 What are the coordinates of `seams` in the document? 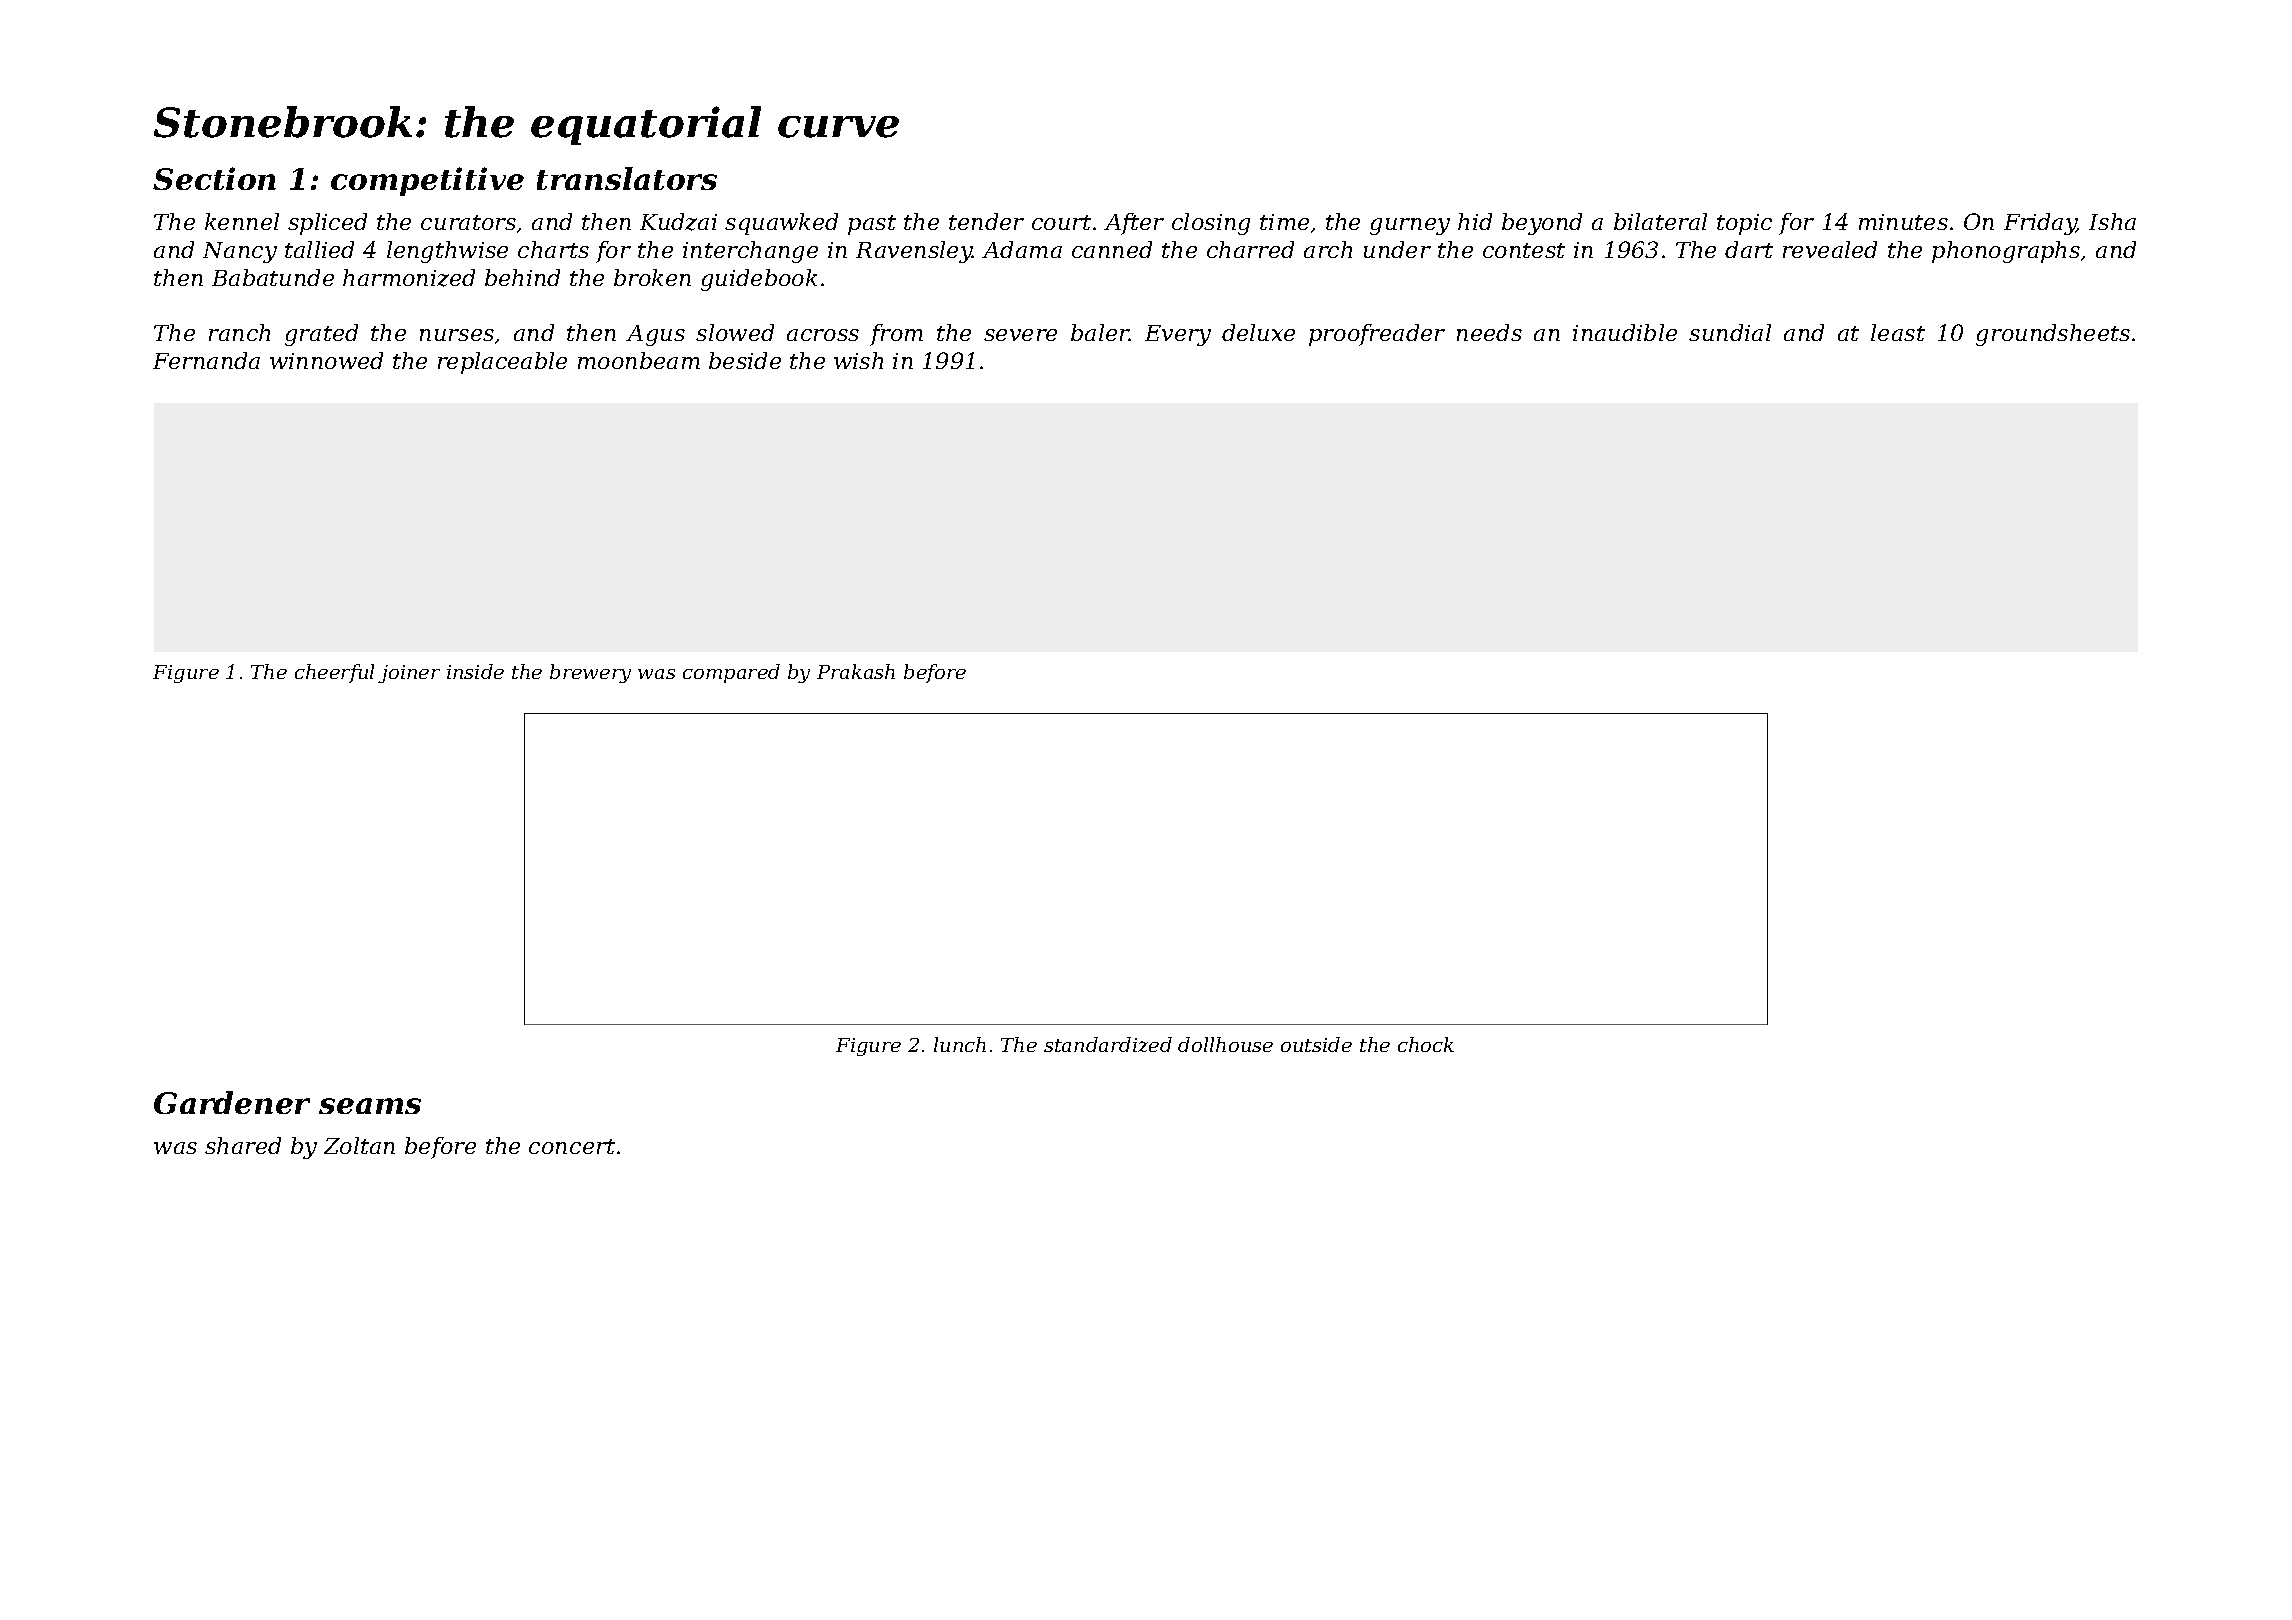 It's located at (370, 1106).
